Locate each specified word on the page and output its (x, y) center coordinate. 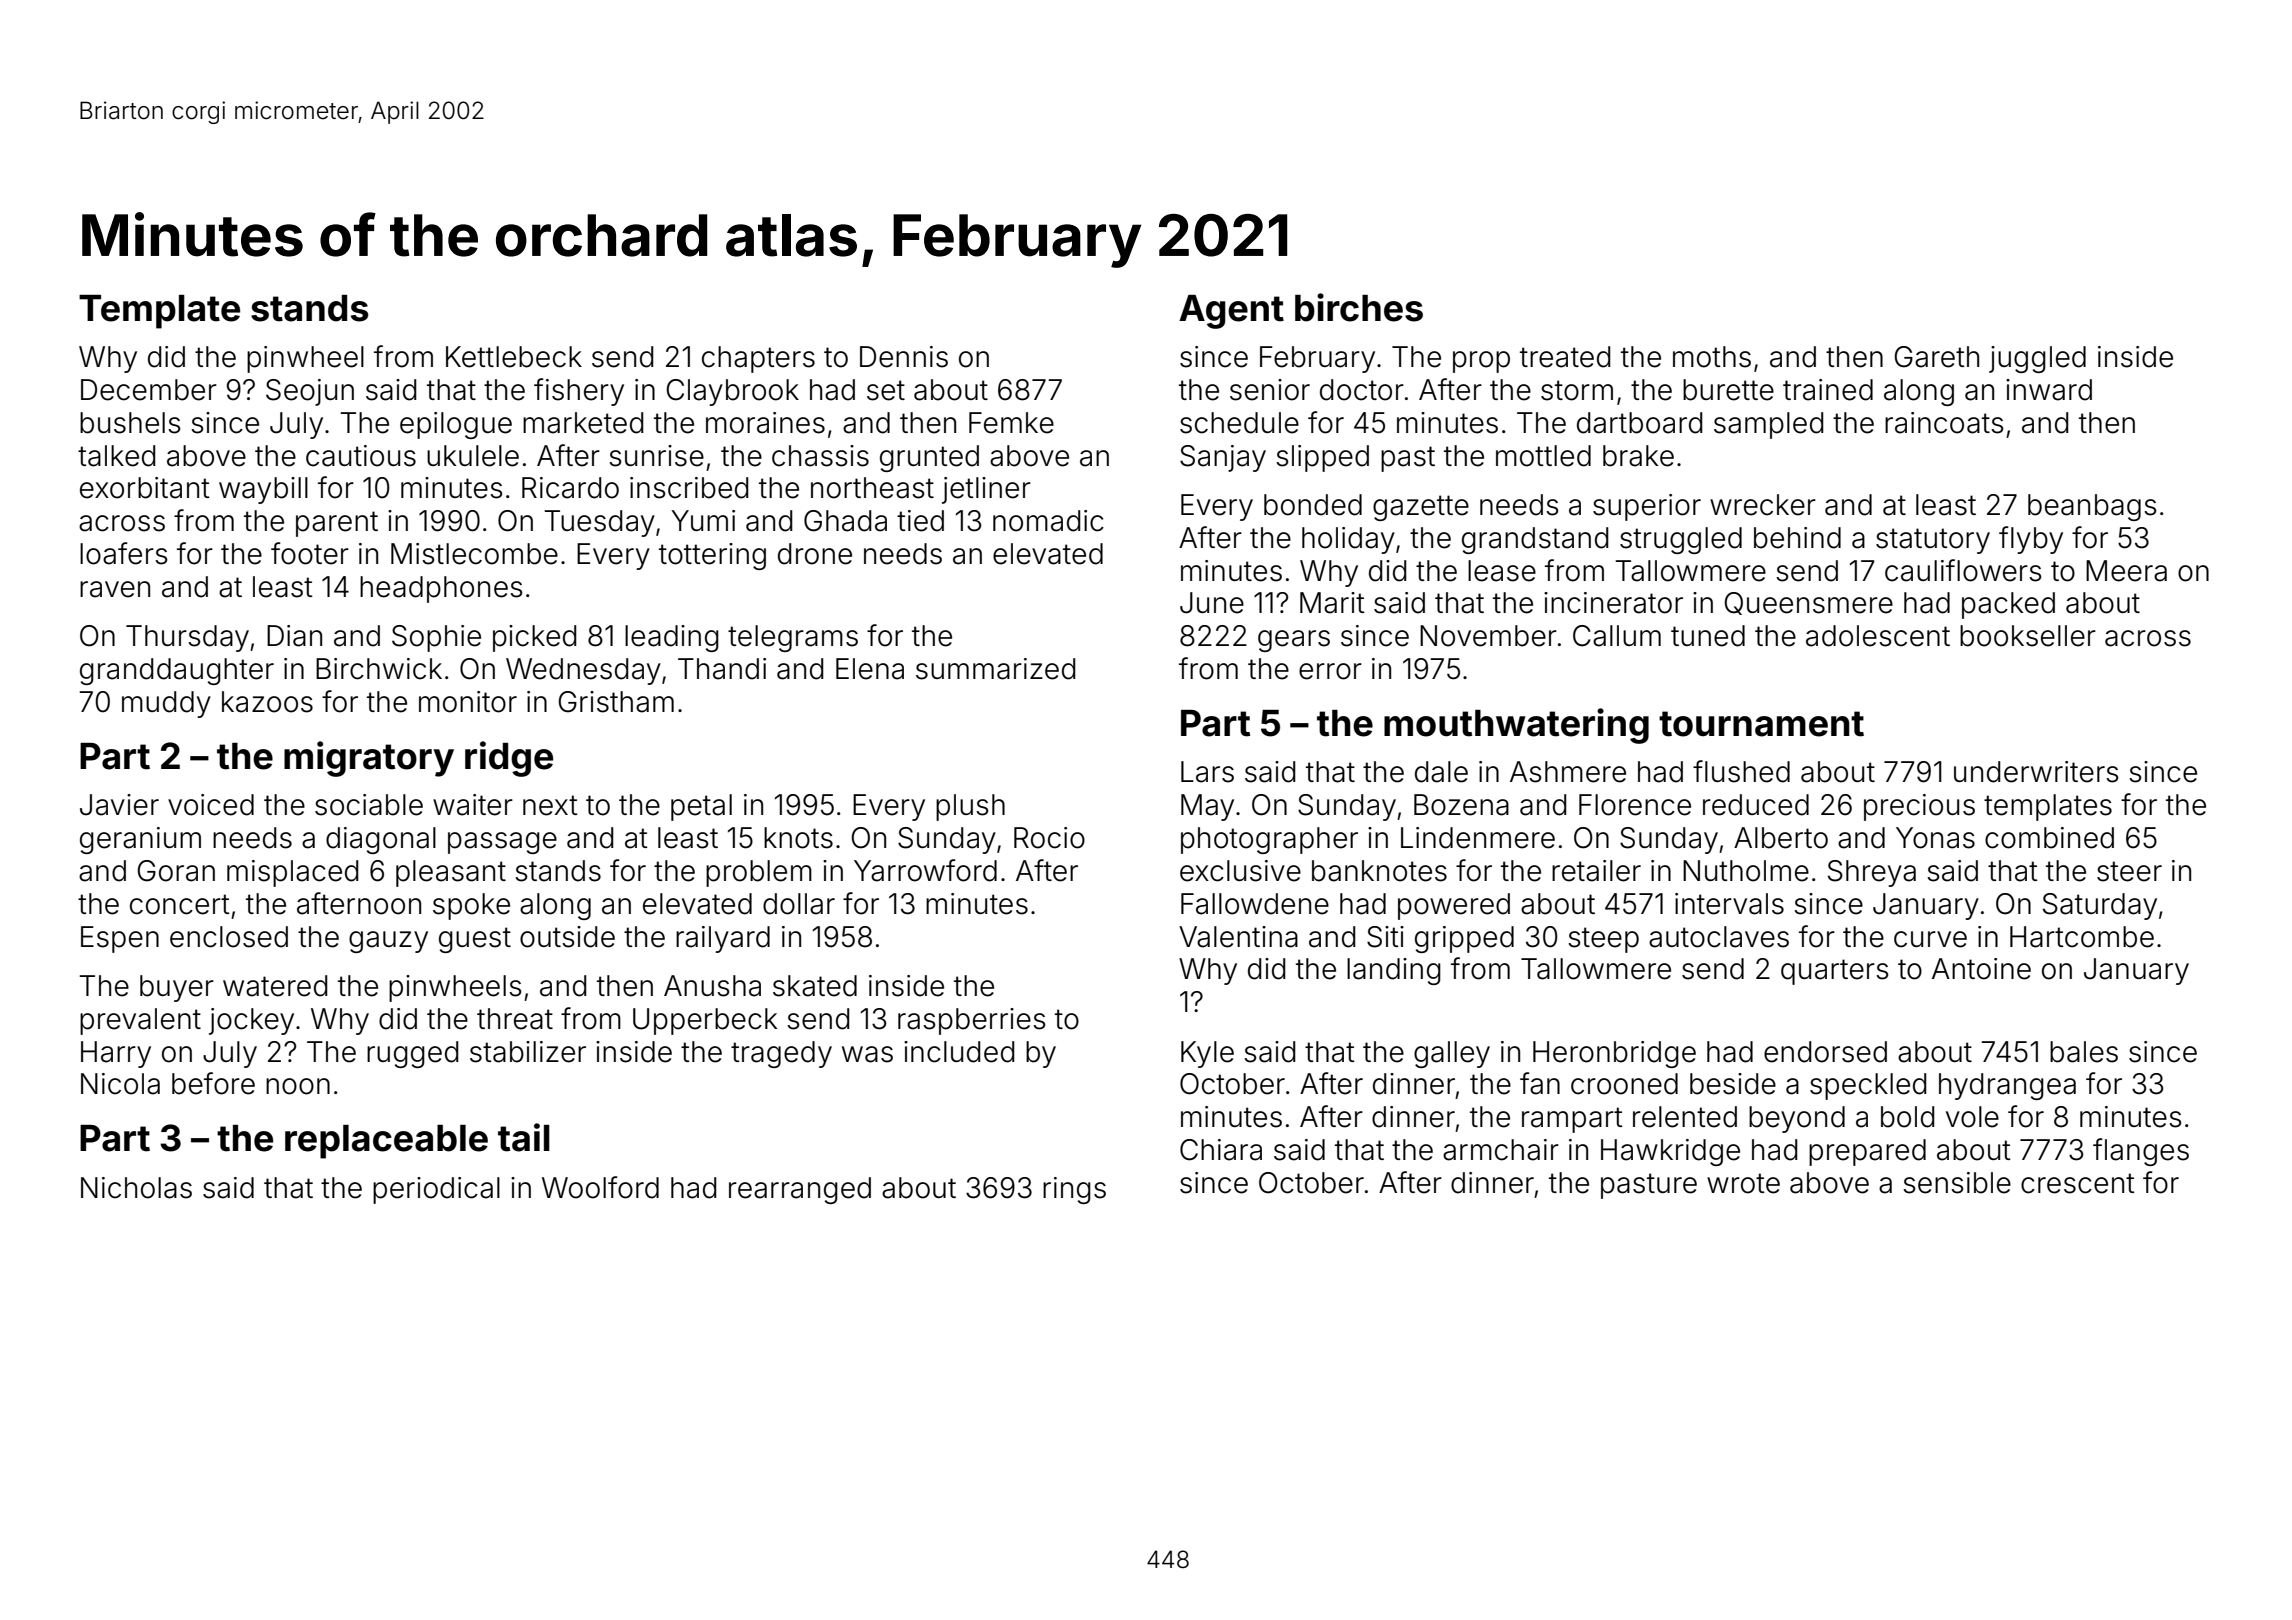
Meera (2126, 571)
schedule (1239, 423)
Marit (1332, 603)
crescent (2078, 1183)
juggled (2037, 359)
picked (534, 638)
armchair (1501, 1150)
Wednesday (583, 671)
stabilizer (528, 1052)
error (1330, 671)
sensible (1957, 1183)
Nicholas (136, 1188)
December (149, 390)
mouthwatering (1516, 726)
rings (1074, 1190)
